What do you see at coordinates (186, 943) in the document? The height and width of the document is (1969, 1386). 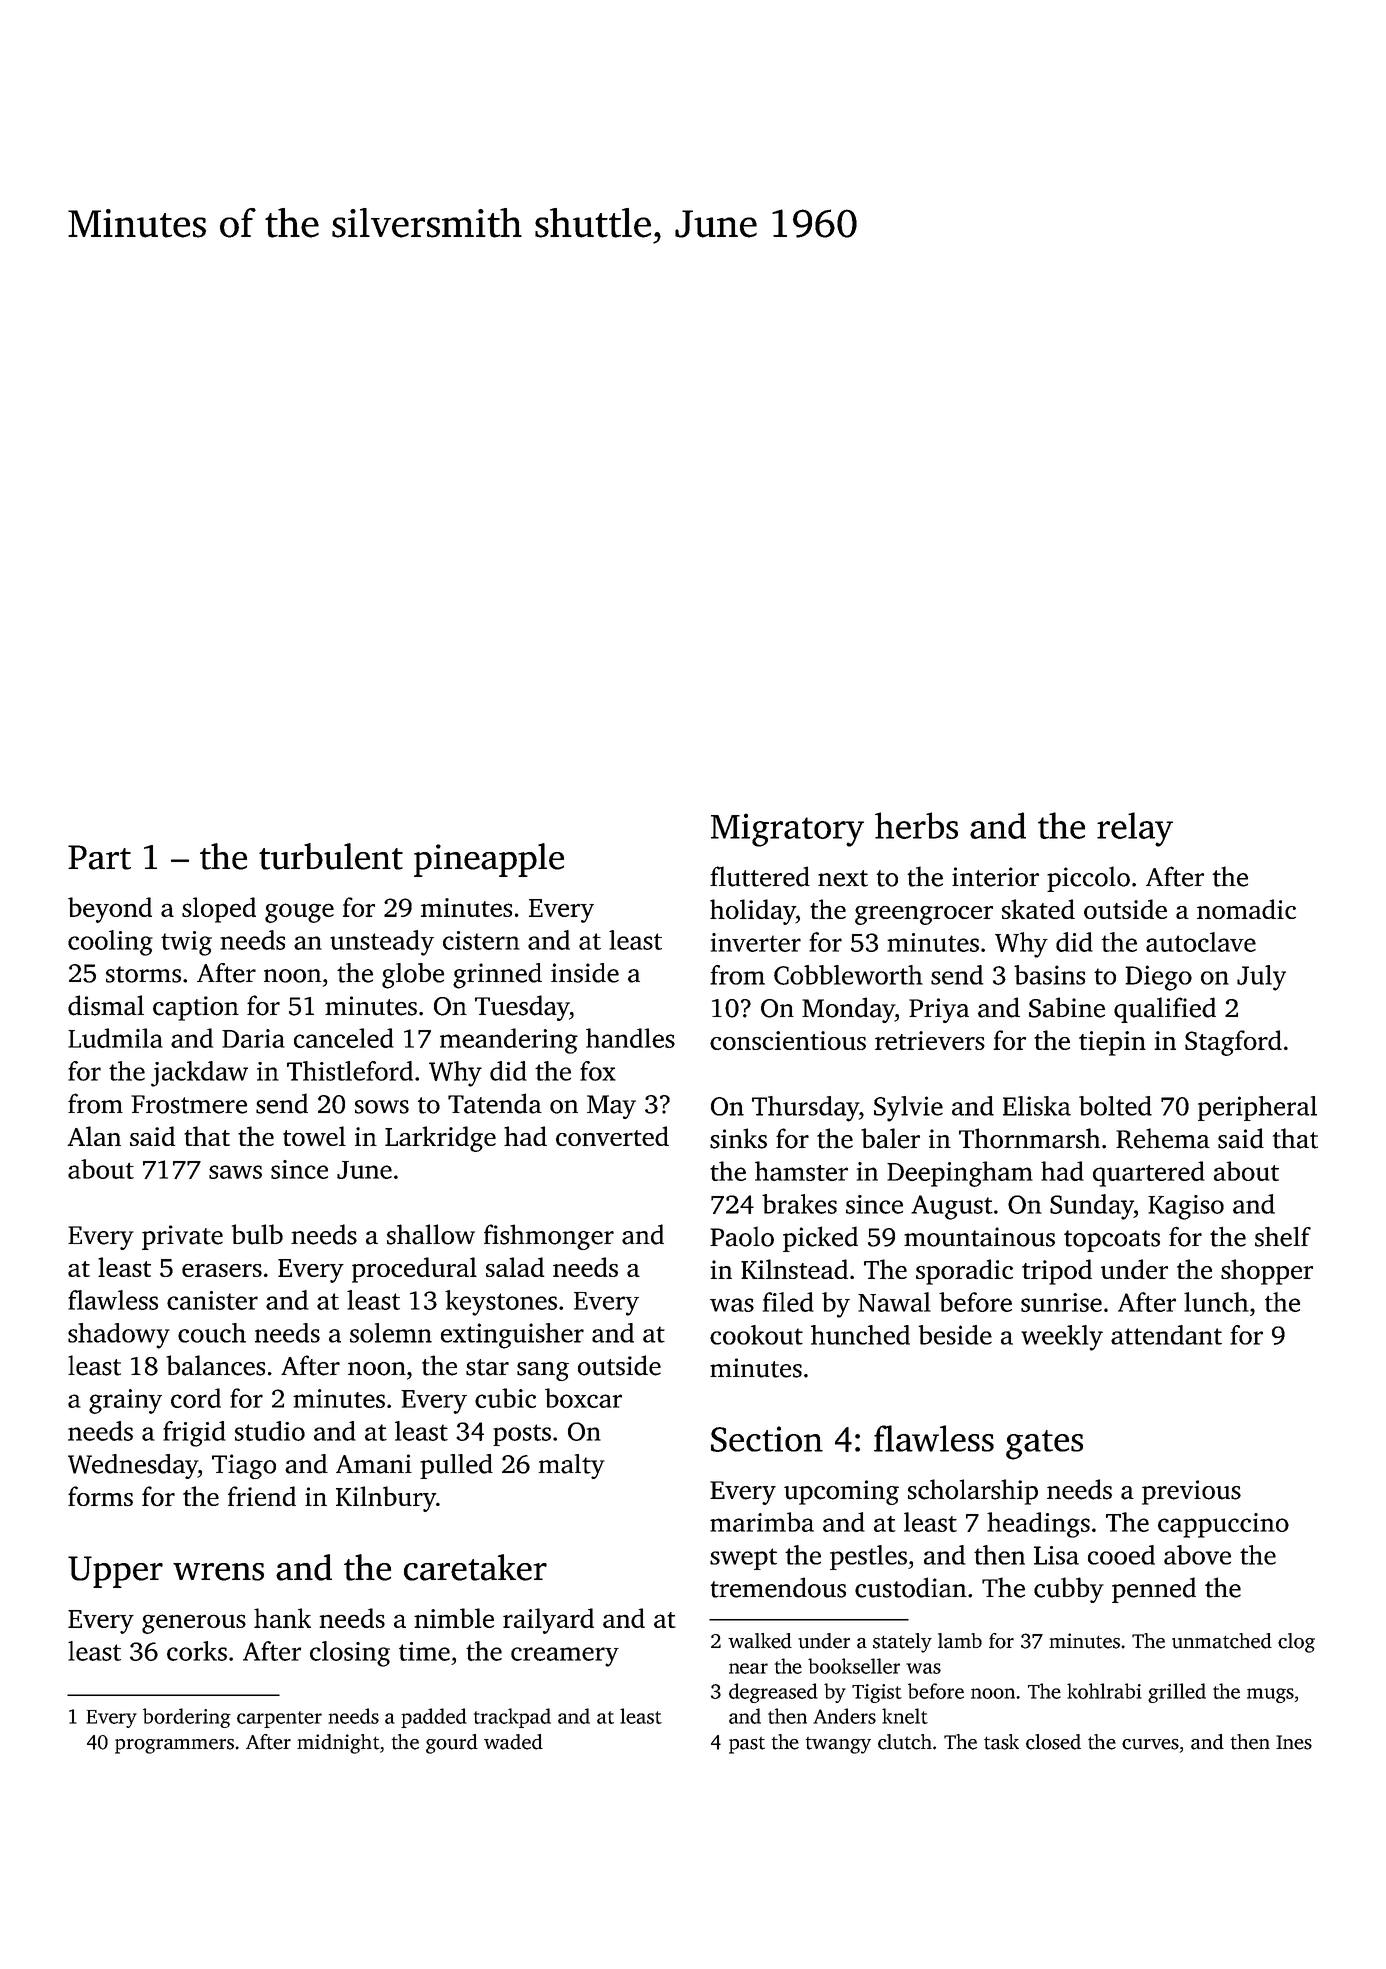 I see `twig` at bounding box center [186, 943].
